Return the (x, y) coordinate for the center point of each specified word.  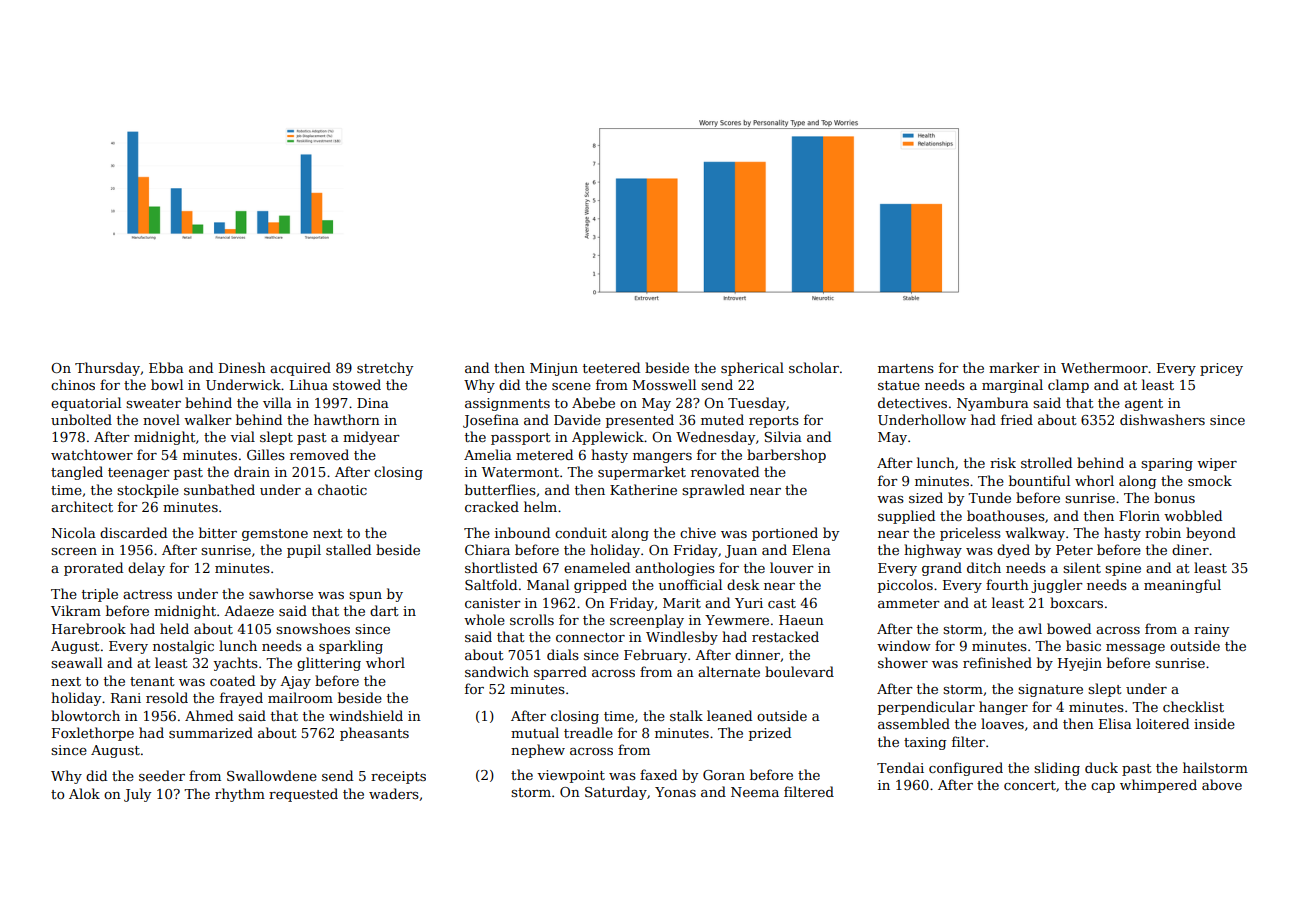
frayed (241, 699)
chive (698, 532)
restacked (785, 636)
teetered (611, 367)
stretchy (385, 369)
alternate (729, 671)
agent (1144, 405)
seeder (162, 775)
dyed (1013, 551)
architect (82, 506)
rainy (1211, 630)
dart (384, 610)
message (1135, 649)
